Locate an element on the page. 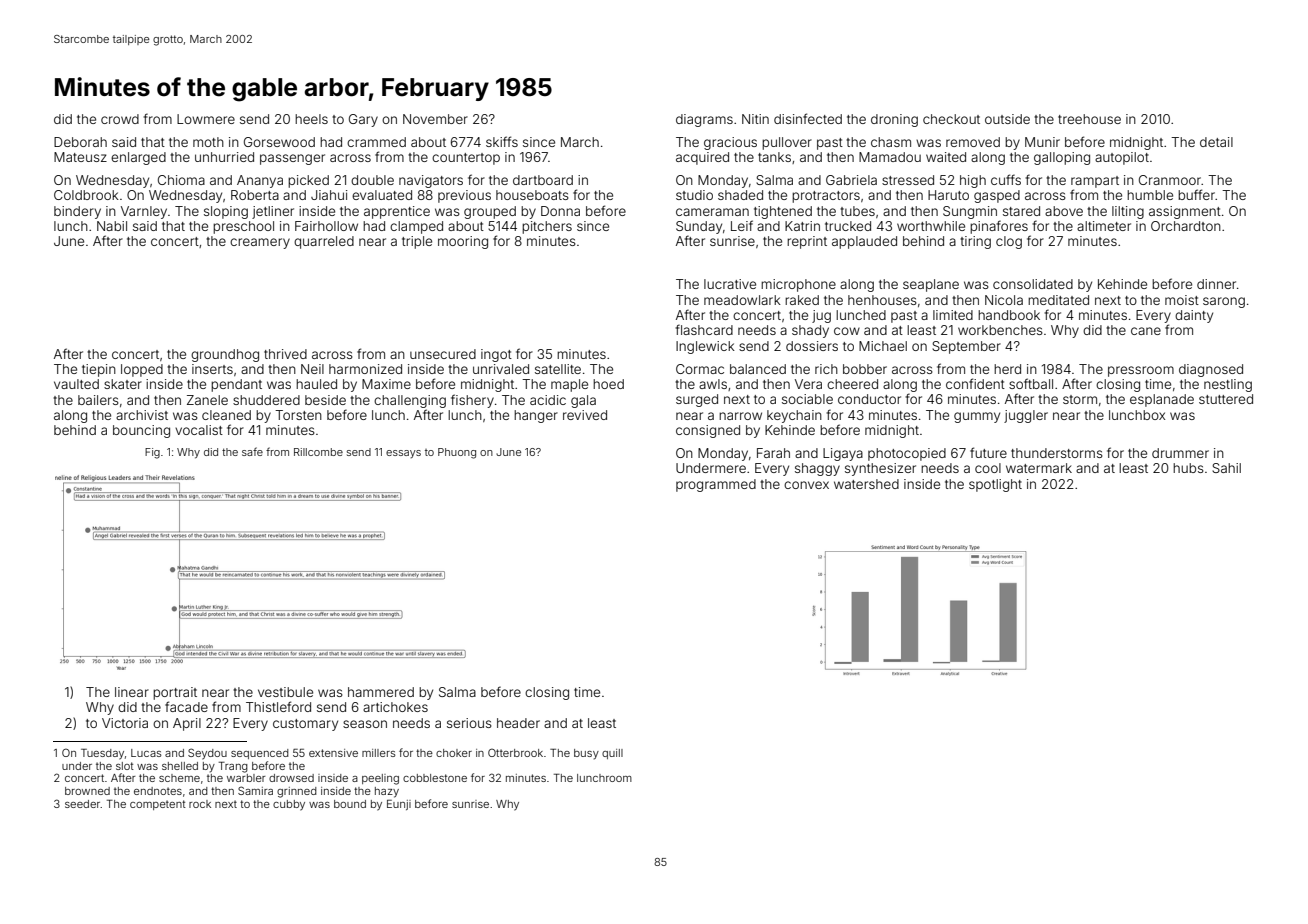 The width and height of the page is (1308, 924). quill is located at coordinates (612, 754).
